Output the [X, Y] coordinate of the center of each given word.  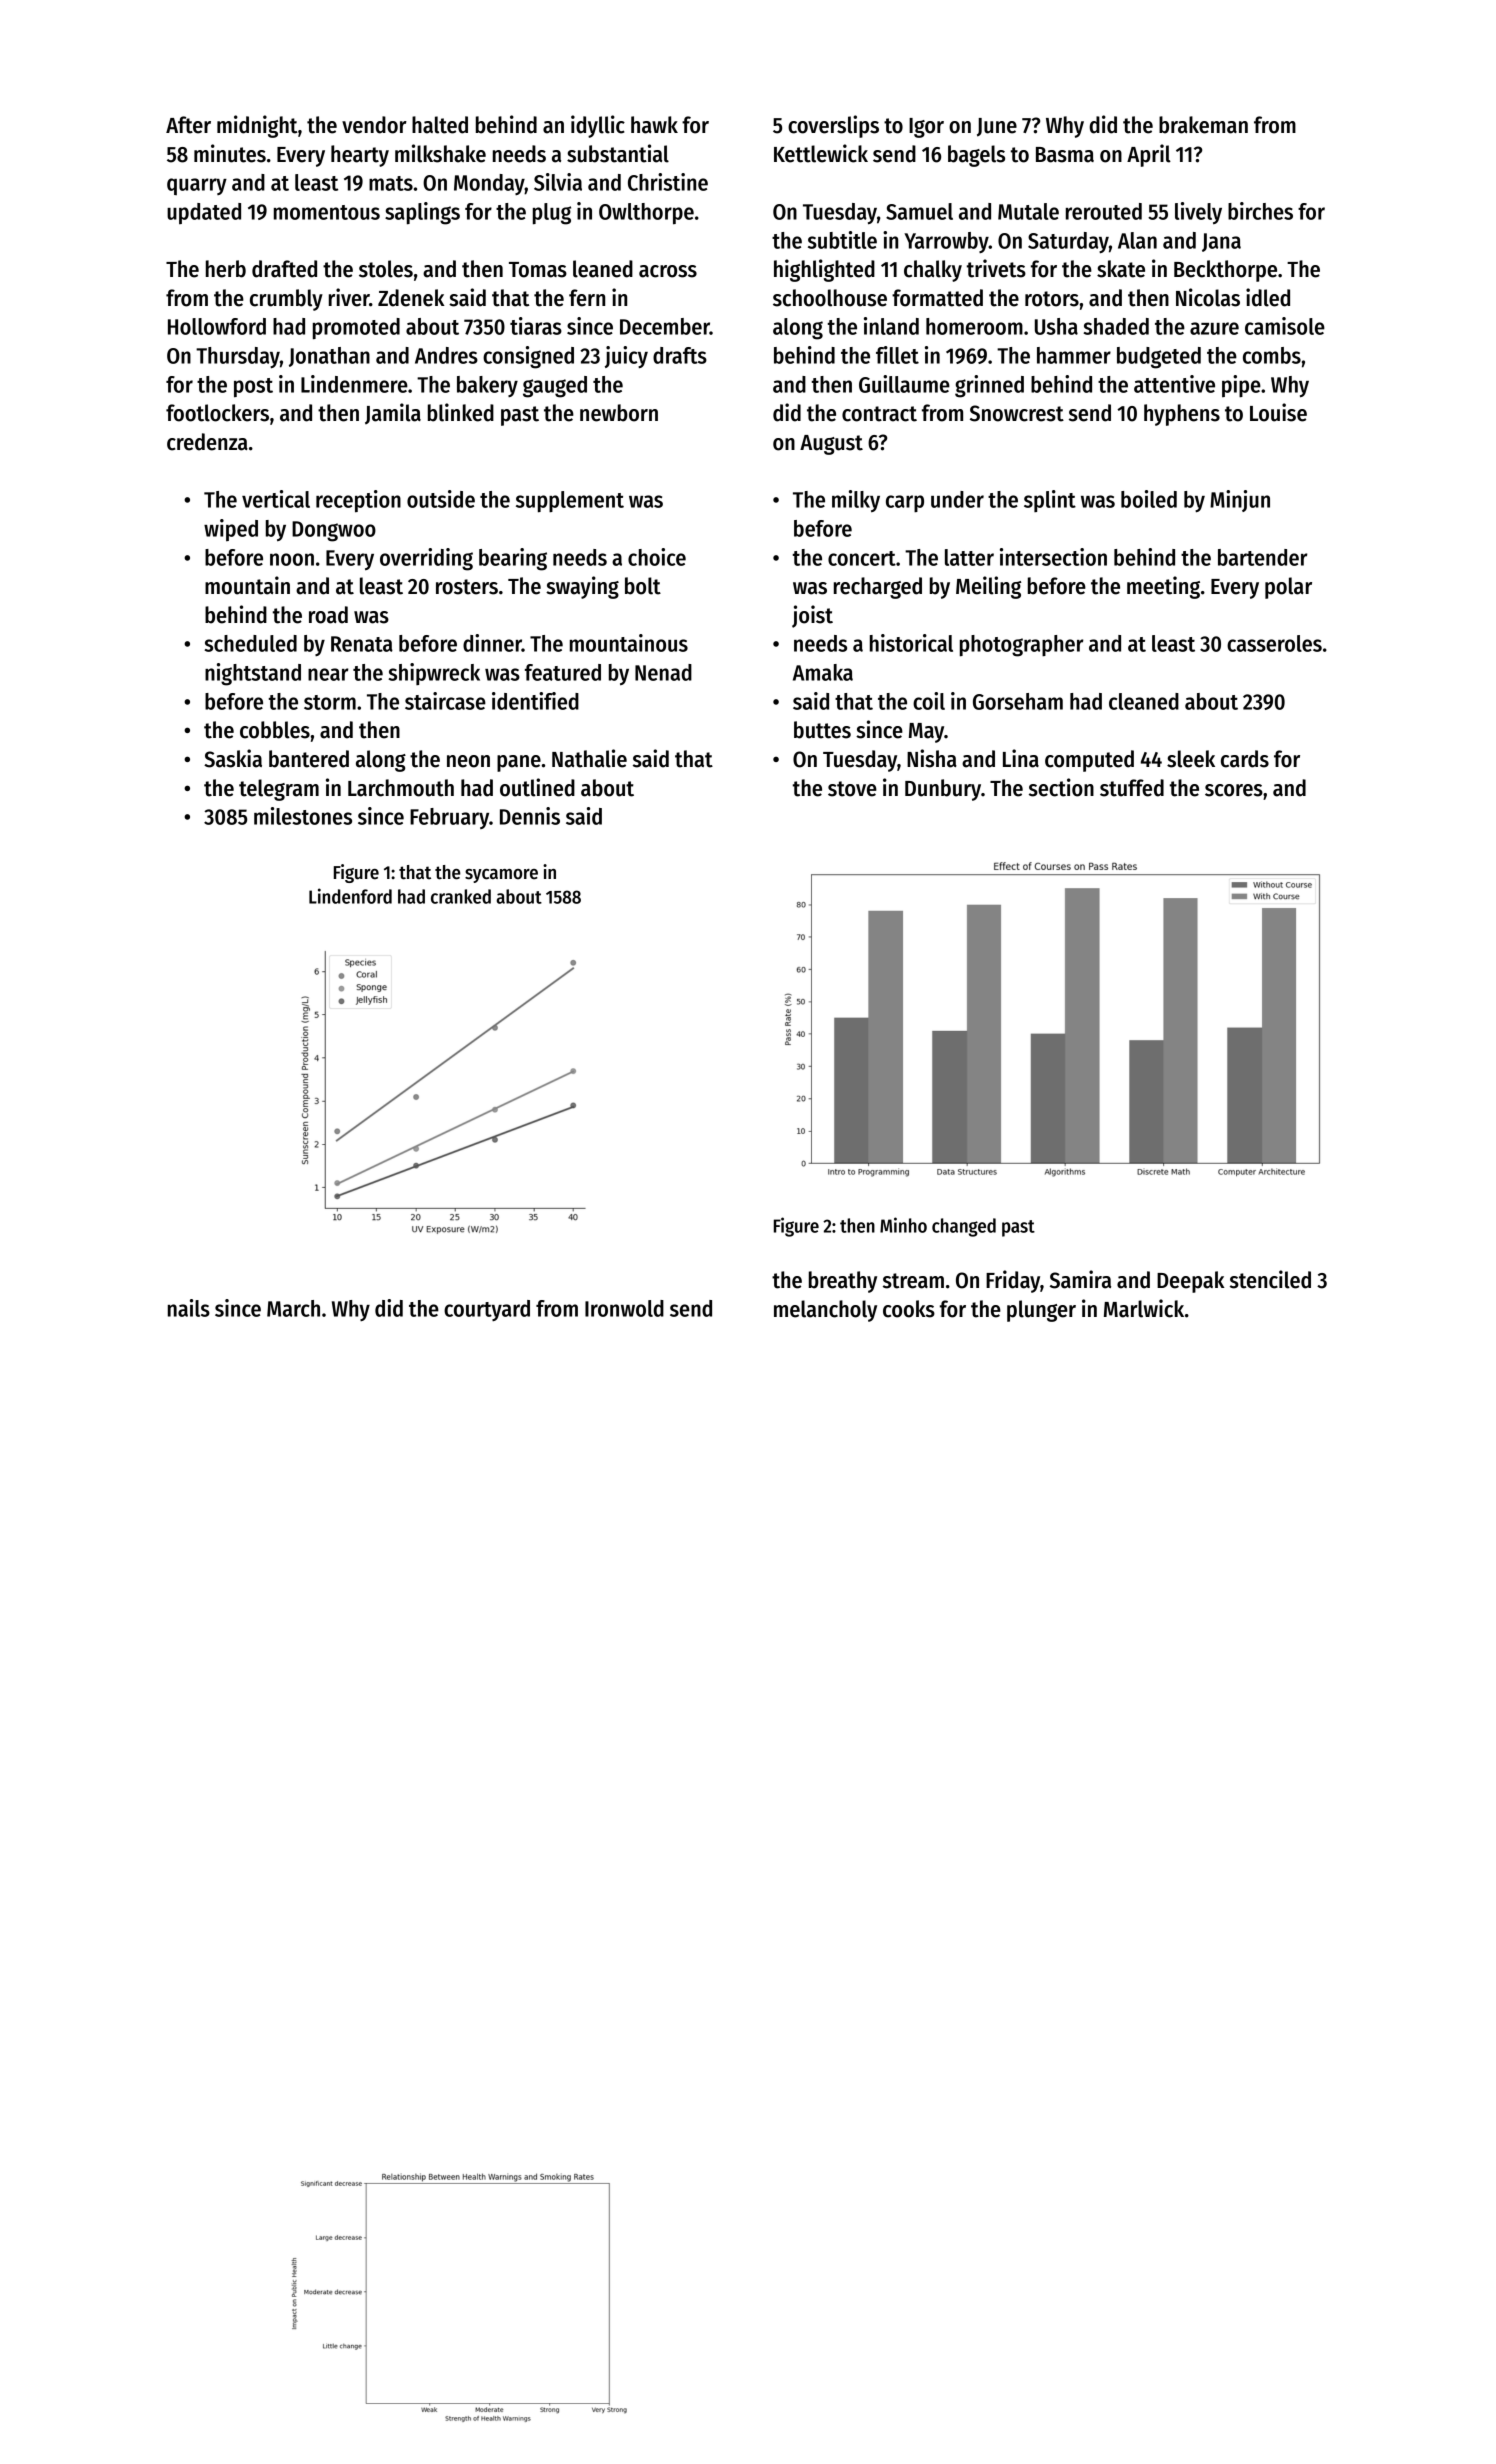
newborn [619, 413]
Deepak [1191, 1282]
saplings [422, 213]
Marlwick [1144, 1308]
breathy [843, 1282]
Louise [1278, 412]
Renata [362, 644]
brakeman [1203, 125]
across [668, 271]
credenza [207, 442]
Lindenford [350, 896]
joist [812, 616]
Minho [903, 1225]
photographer [1022, 646]
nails [189, 1308]
